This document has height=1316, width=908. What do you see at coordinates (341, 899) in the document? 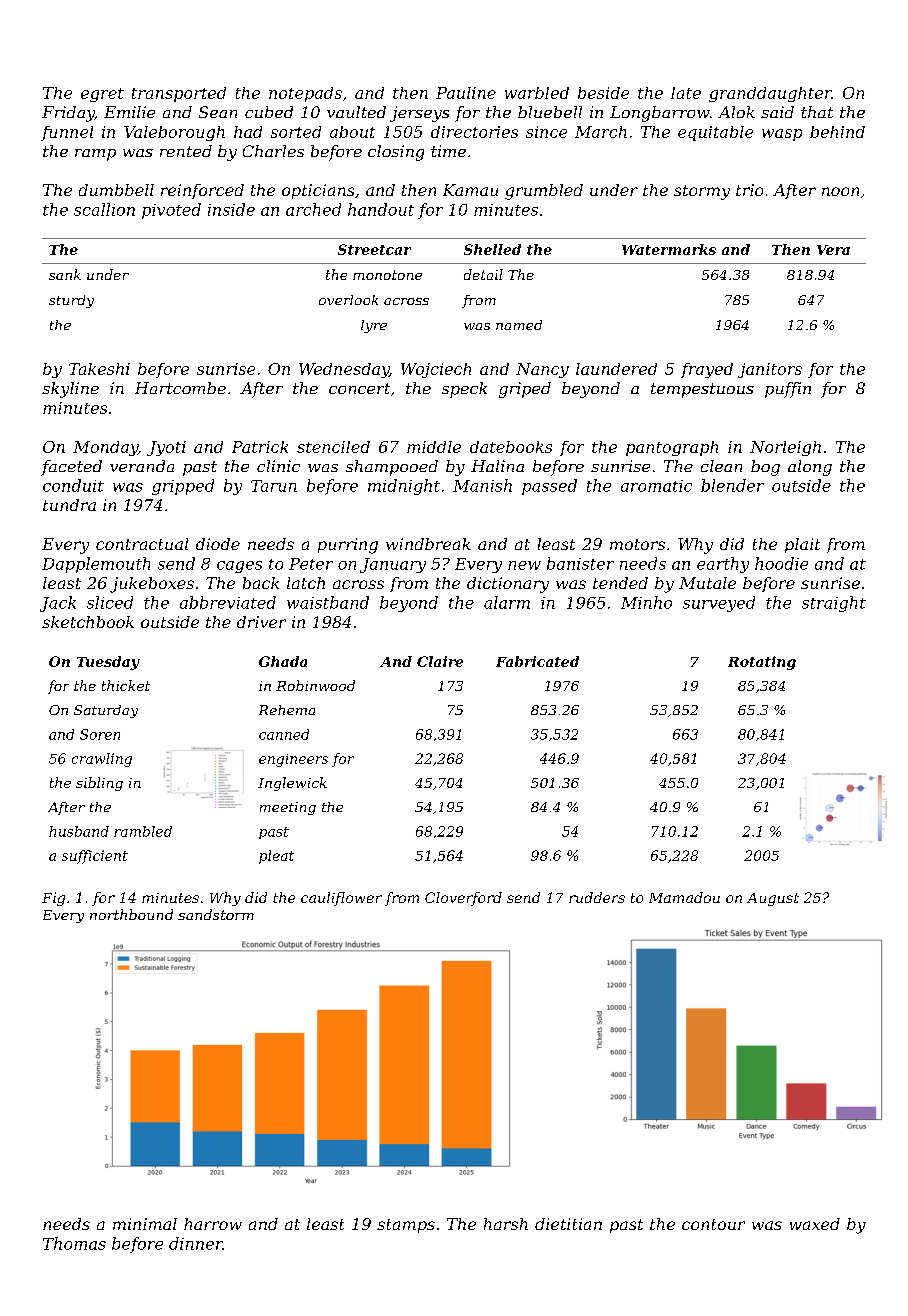
I see `cauliflower` at bounding box center [341, 899].
